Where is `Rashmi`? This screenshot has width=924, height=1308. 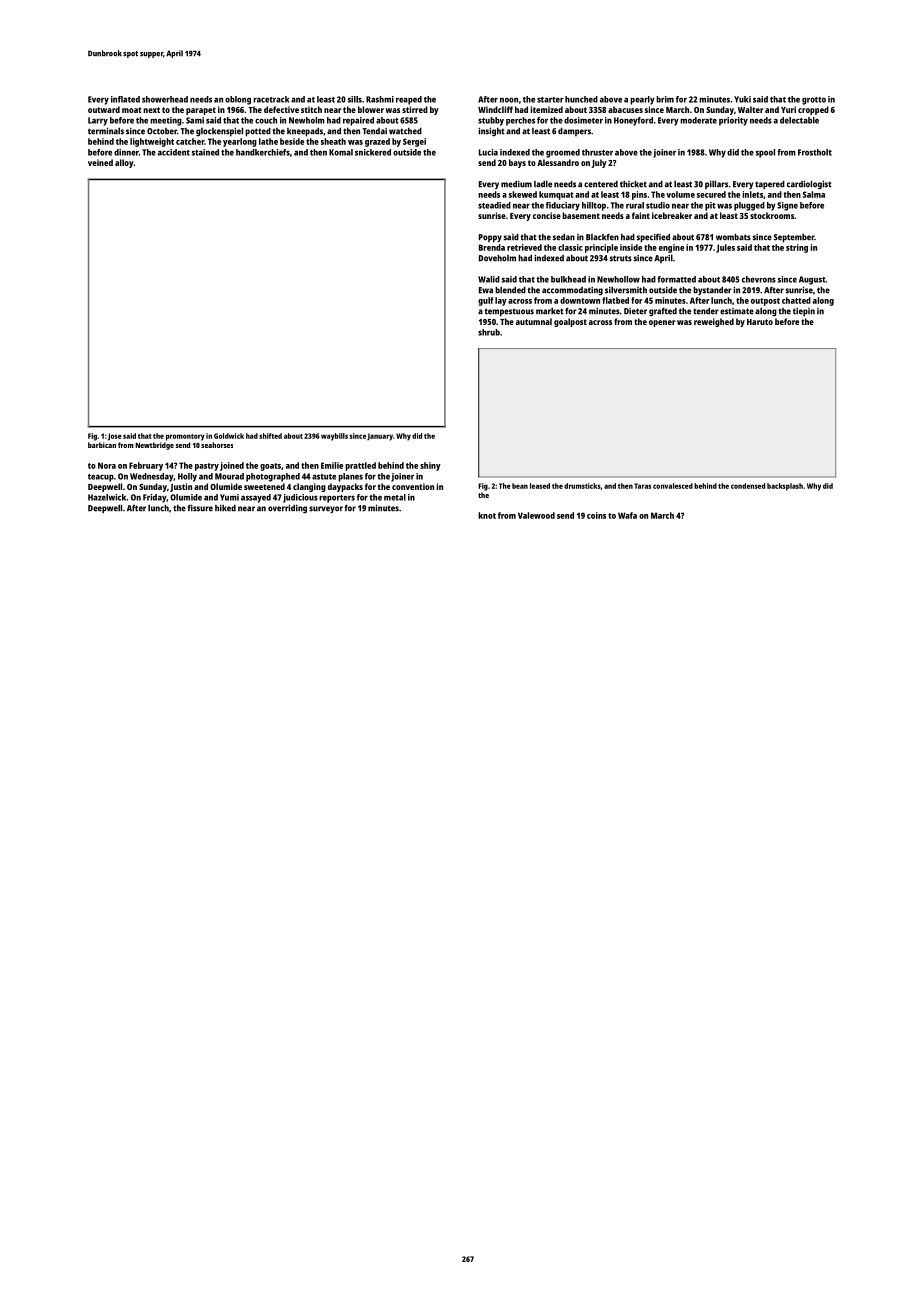 Rashmi is located at coordinates (380, 99).
